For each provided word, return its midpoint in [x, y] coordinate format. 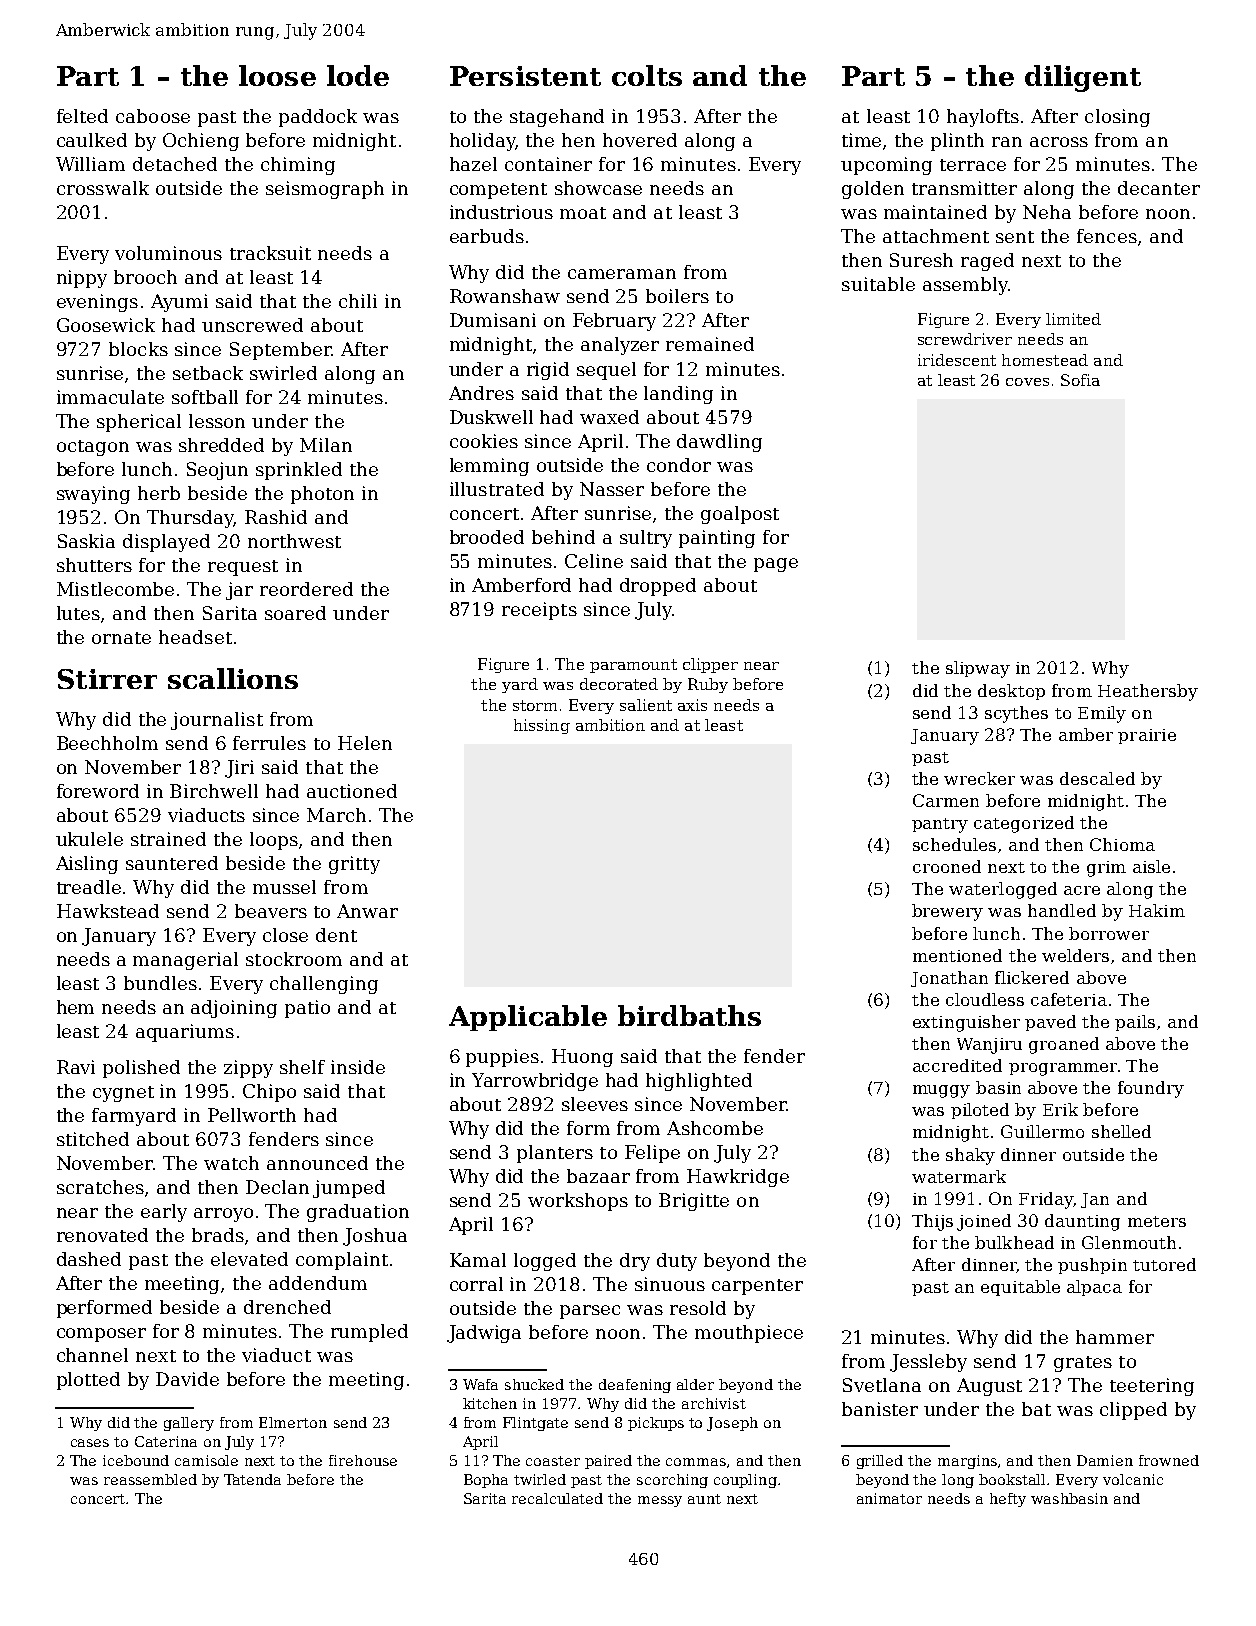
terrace [973, 165]
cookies [484, 441]
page [776, 565]
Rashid [276, 517]
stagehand [557, 118]
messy [660, 1501]
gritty [354, 865]
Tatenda [252, 1479]
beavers [271, 911]
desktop [1011, 692]
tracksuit [270, 253]
